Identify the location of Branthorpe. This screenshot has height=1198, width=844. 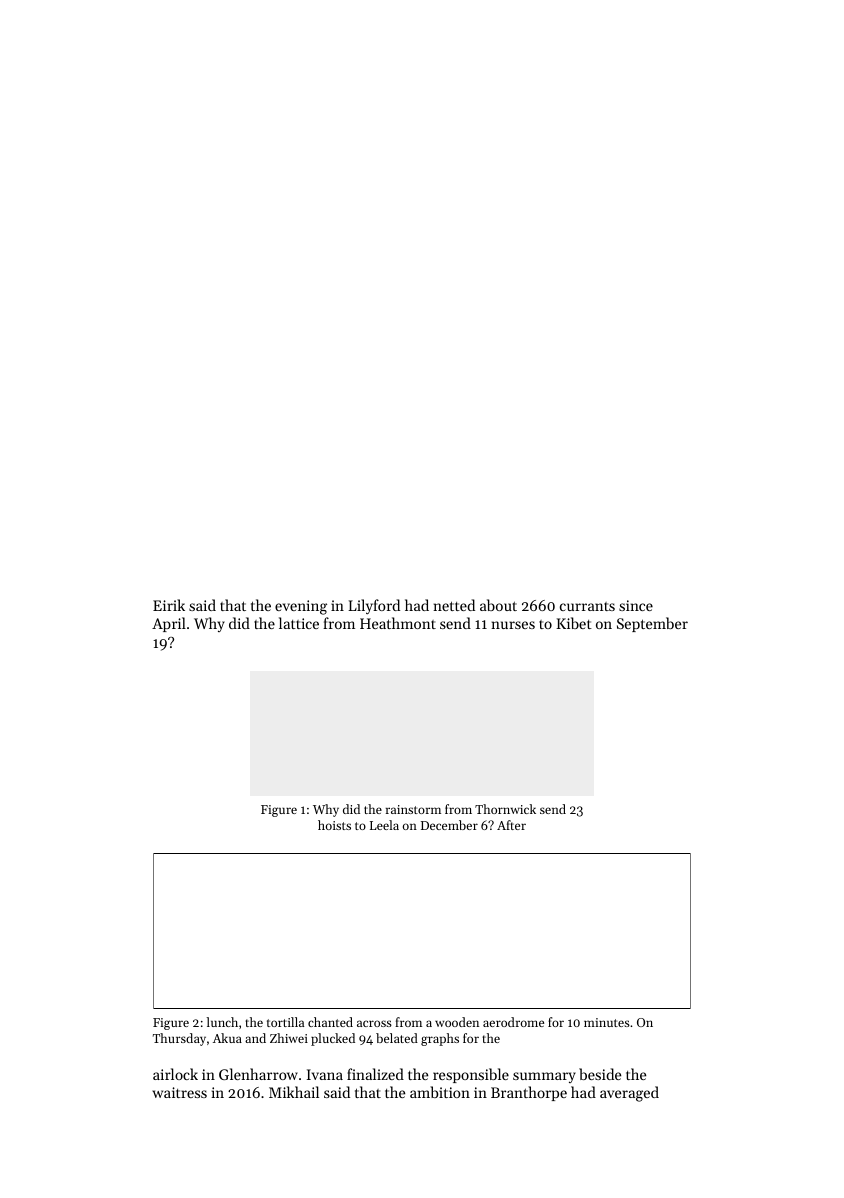
(529, 1093).
